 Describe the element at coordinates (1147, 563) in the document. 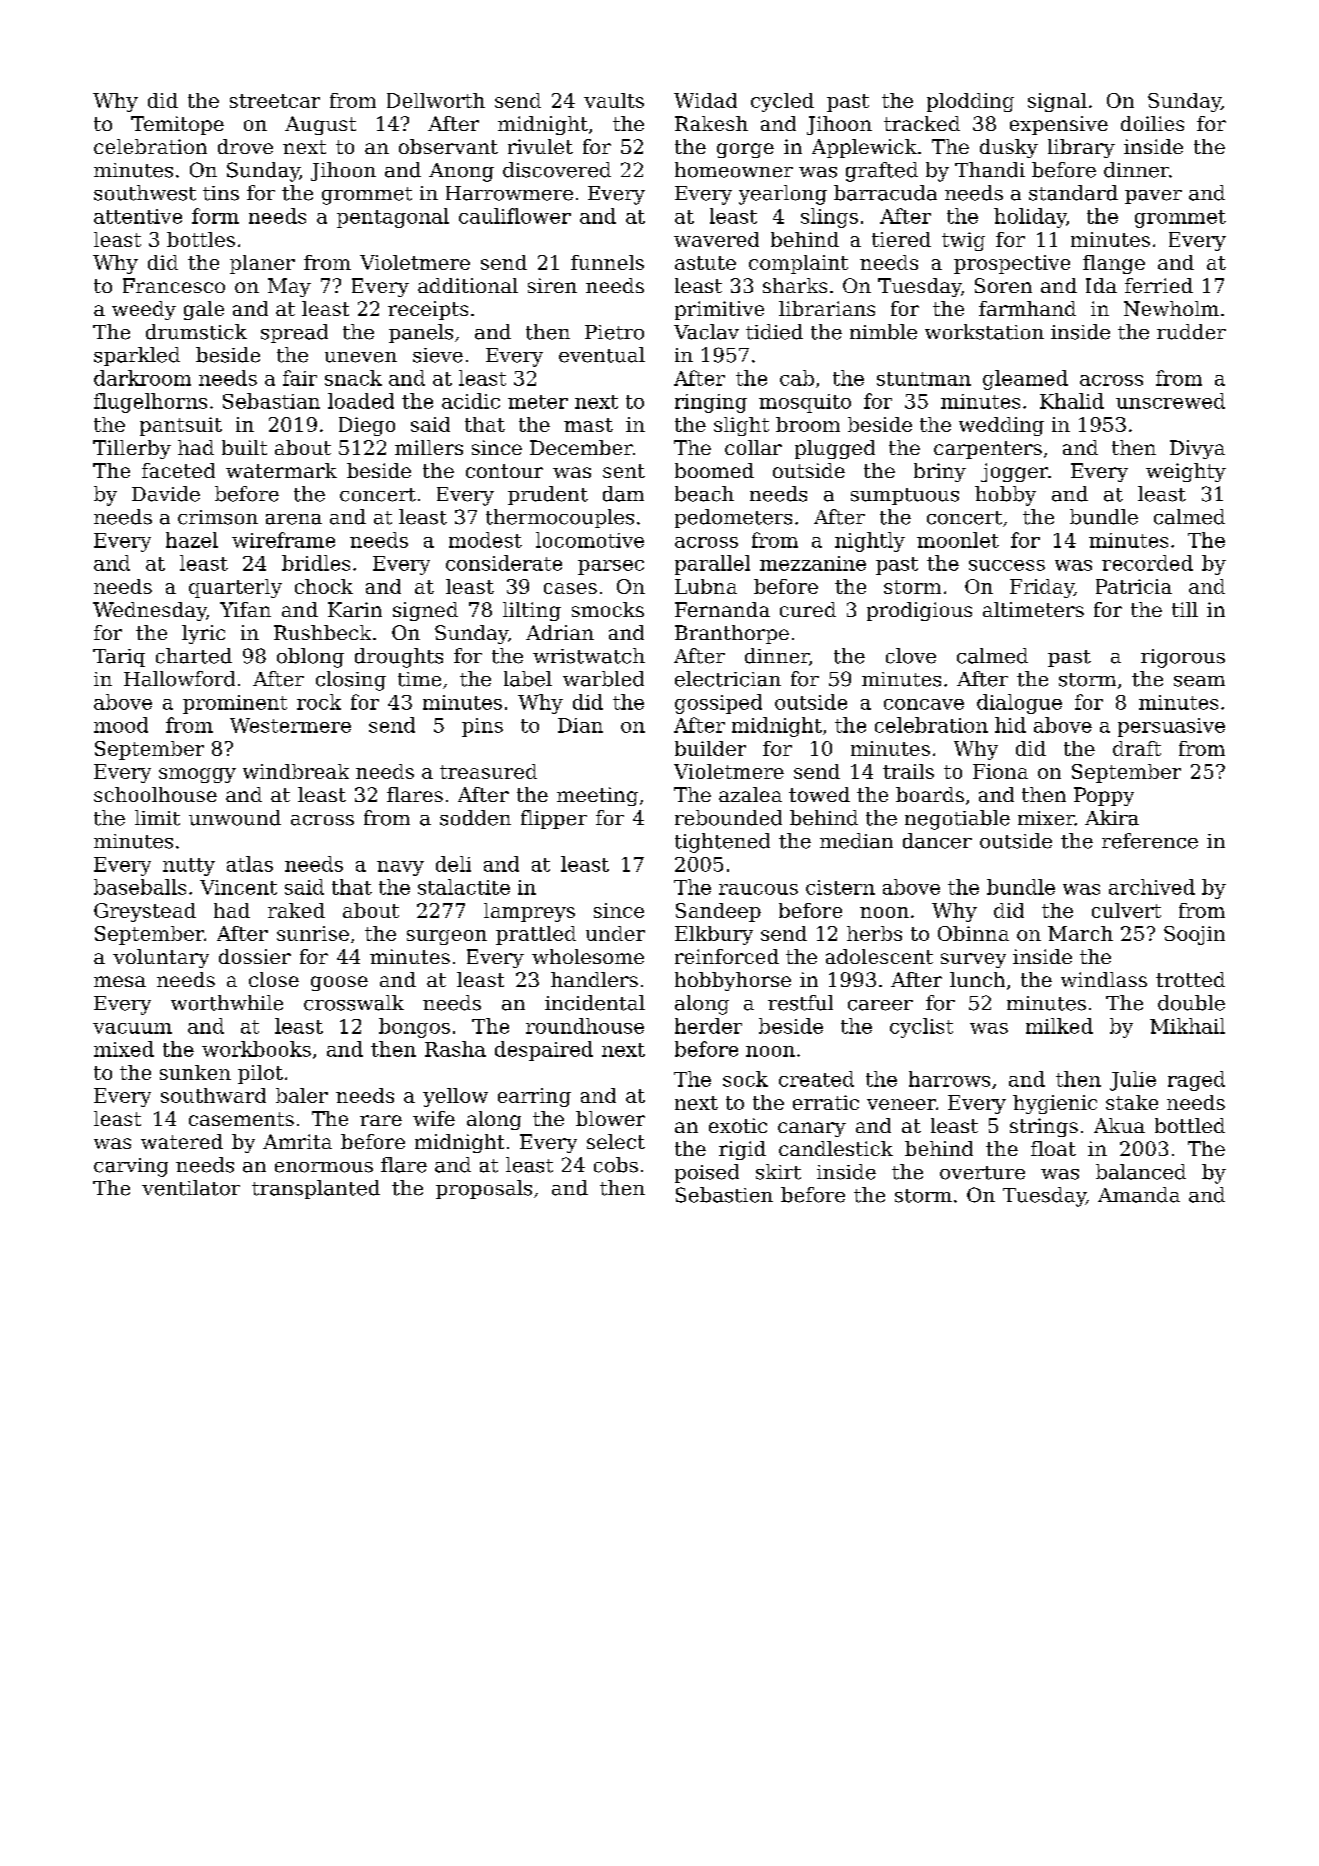

I see `recorded` at that location.
